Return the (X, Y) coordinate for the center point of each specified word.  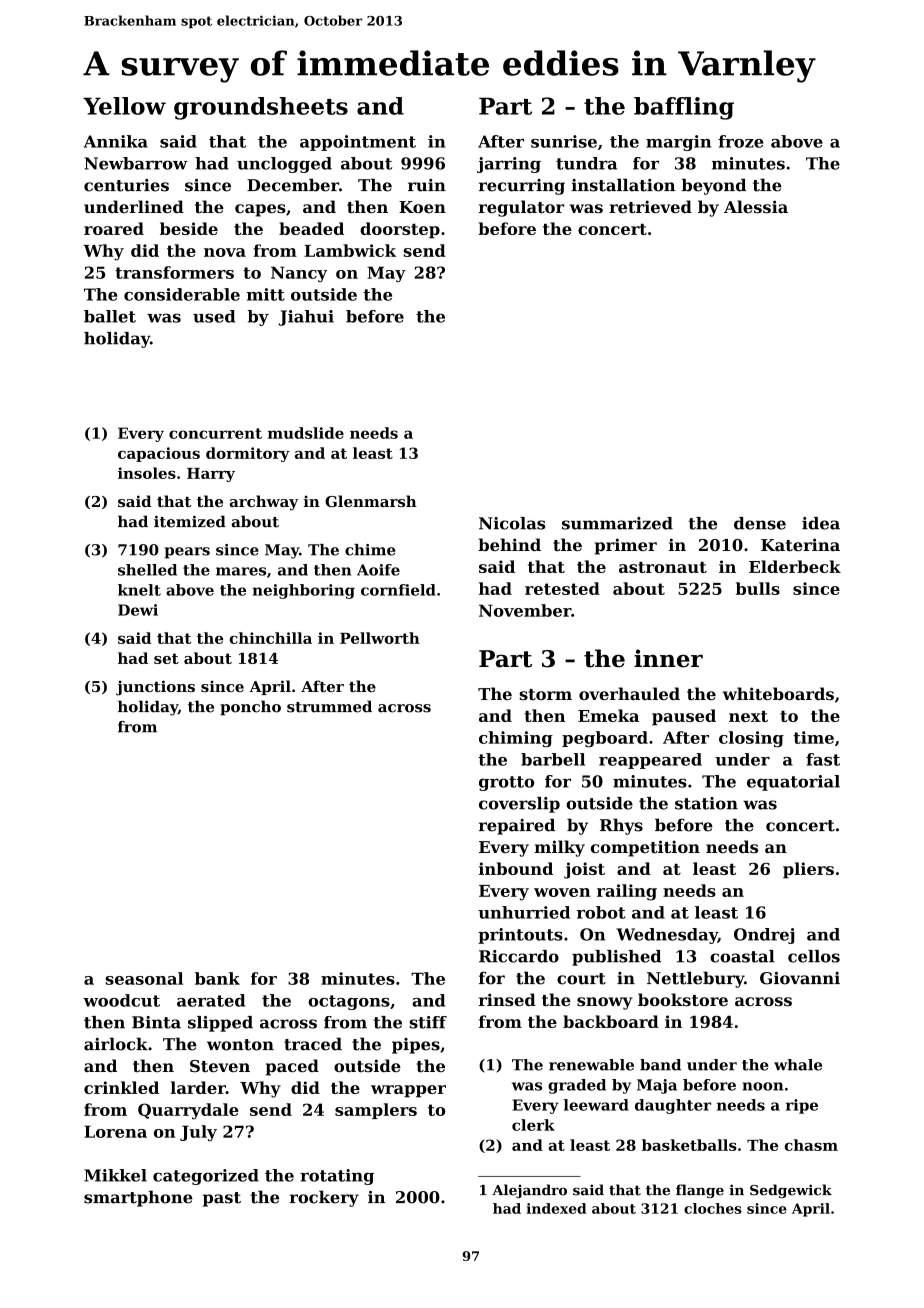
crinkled (121, 1087)
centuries (126, 185)
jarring (509, 165)
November (525, 610)
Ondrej (764, 936)
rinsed (507, 999)
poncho (250, 708)
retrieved (650, 206)
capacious (159, 454)
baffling (684, 108)
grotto (506, 783)
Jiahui (306, 318)
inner (668, 658)
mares (241, 571)
